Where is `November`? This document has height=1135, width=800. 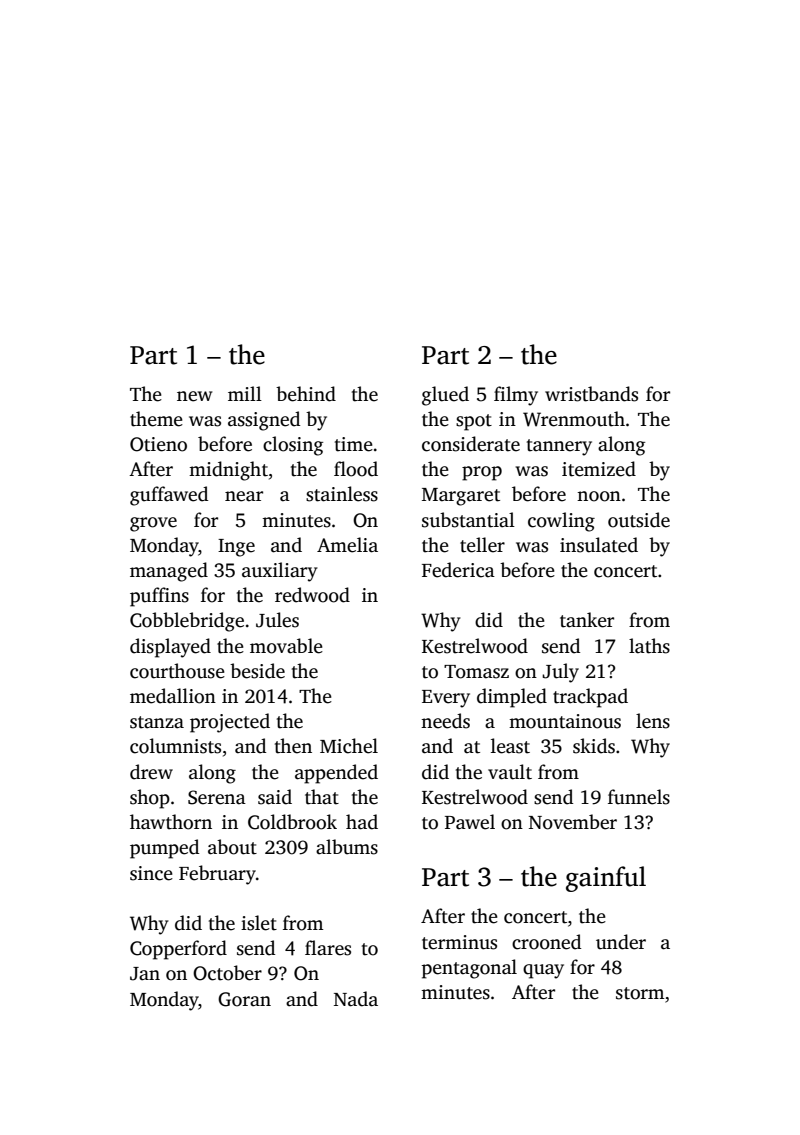
November is located at coordinates (573, 822).
